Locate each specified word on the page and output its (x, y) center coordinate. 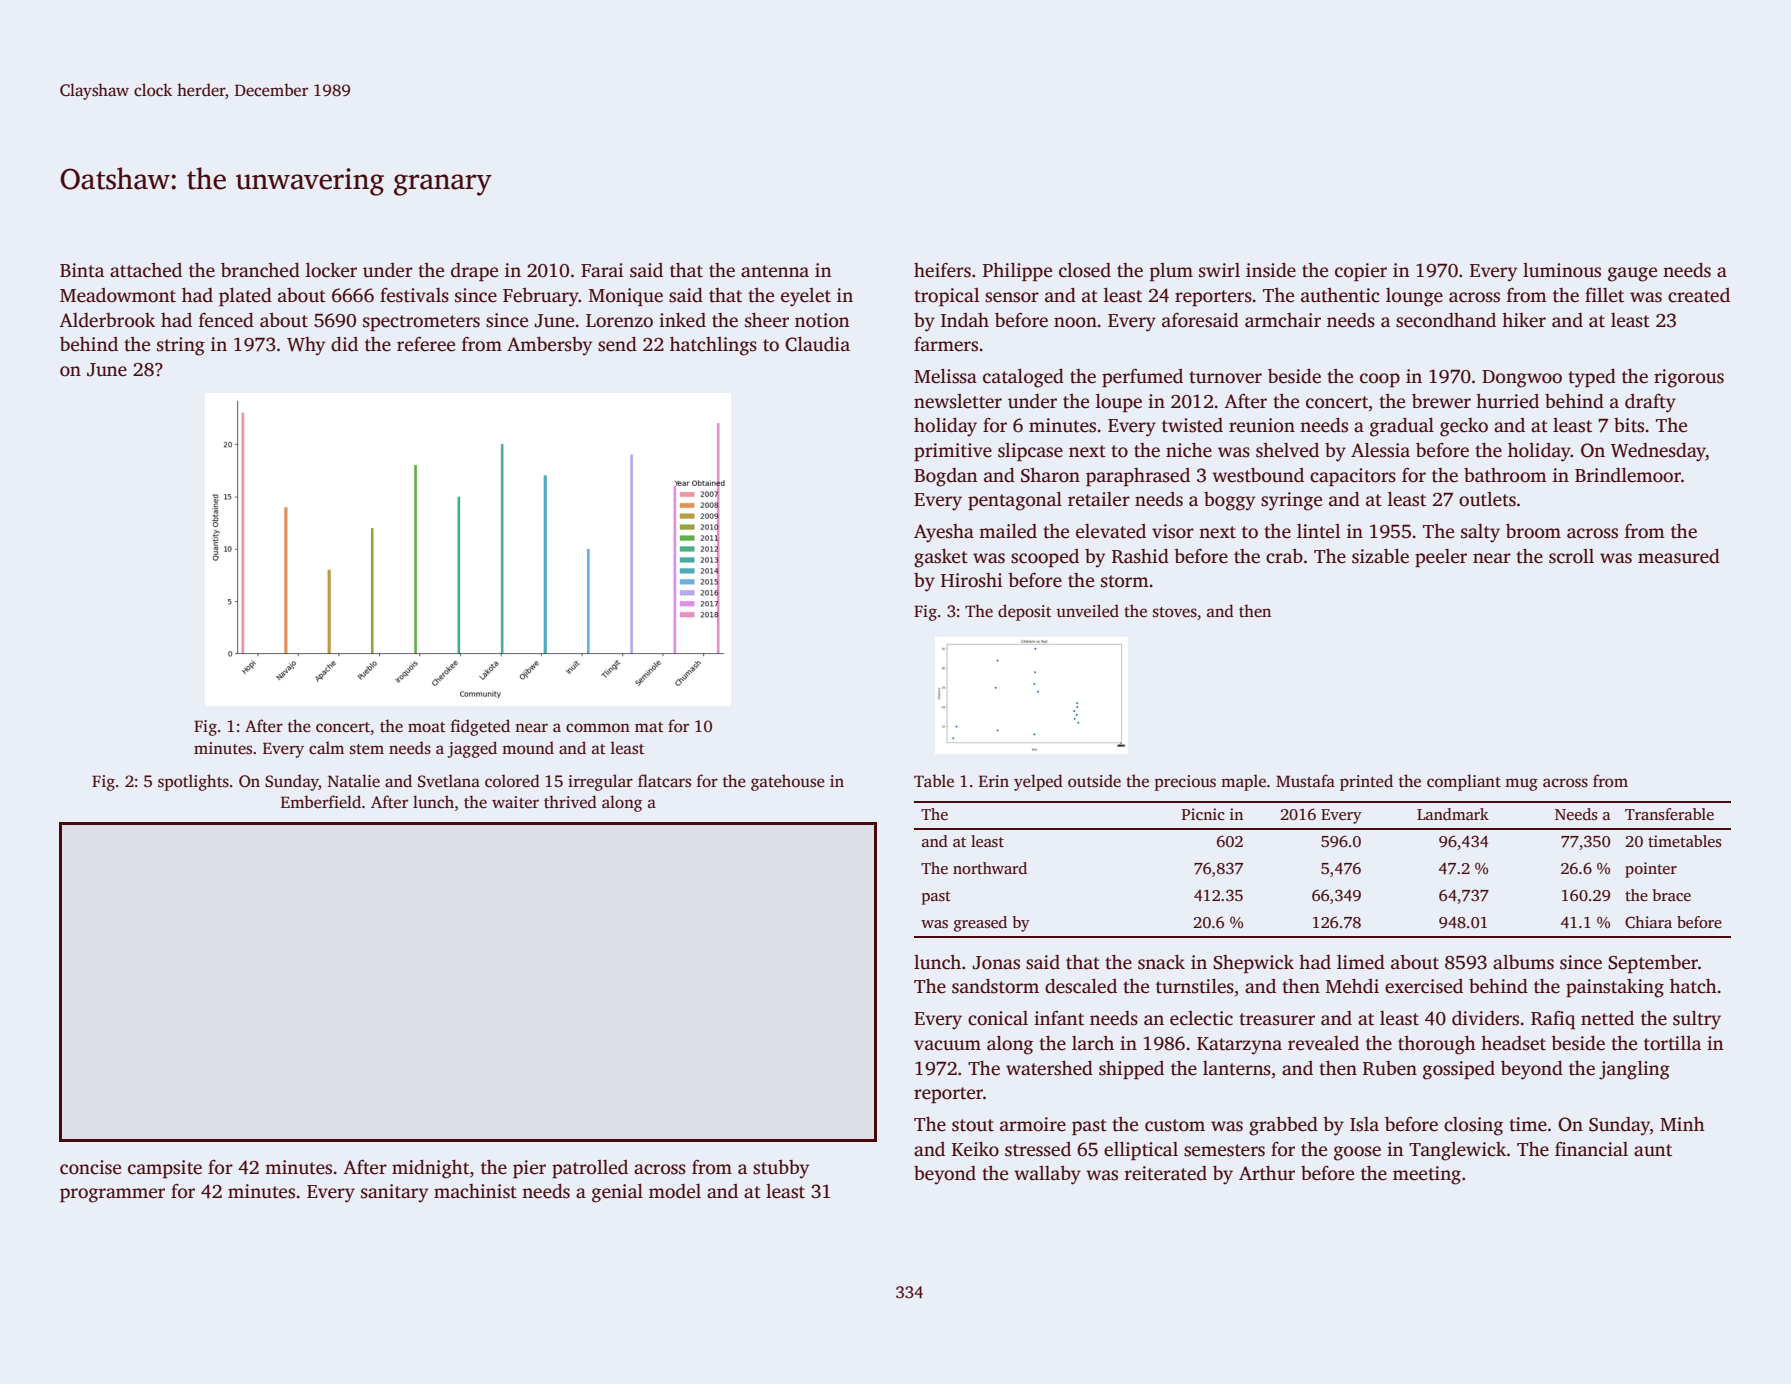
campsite (165, 1169)
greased (980, 924)
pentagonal (1015, 501)
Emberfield (321, 802)
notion (822, 320)
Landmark (1453, 814)
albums (1523, 962)
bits (1629, 425)
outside (1094, 781)
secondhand (1446, 320)
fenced (226, 320)
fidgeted (480, 727)
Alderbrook (107, 320)
